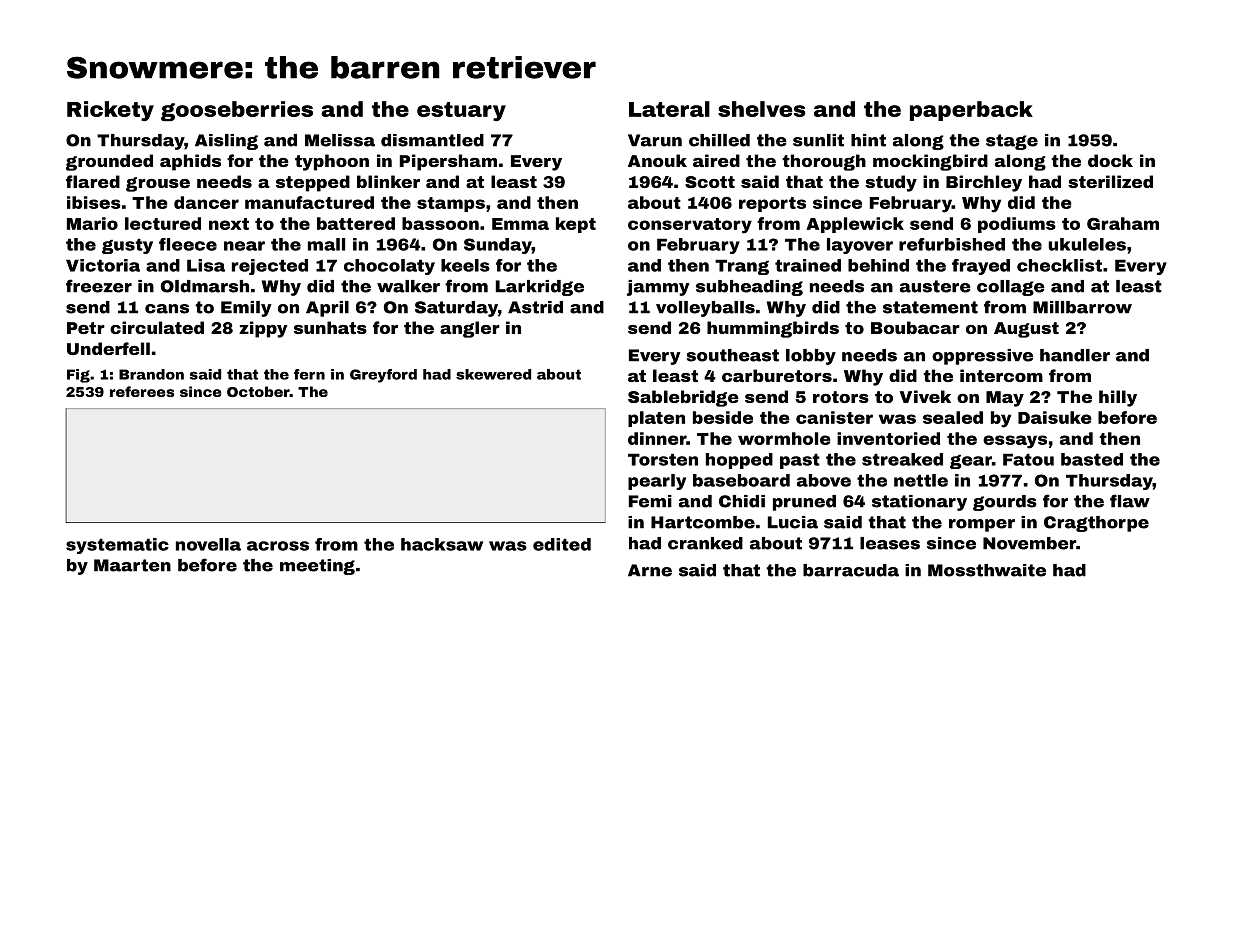 The width and height of the screenshot is (1233, 952). Describe the element at coordinates (1005, 399) in the screenshot. I see `May` at that location.
